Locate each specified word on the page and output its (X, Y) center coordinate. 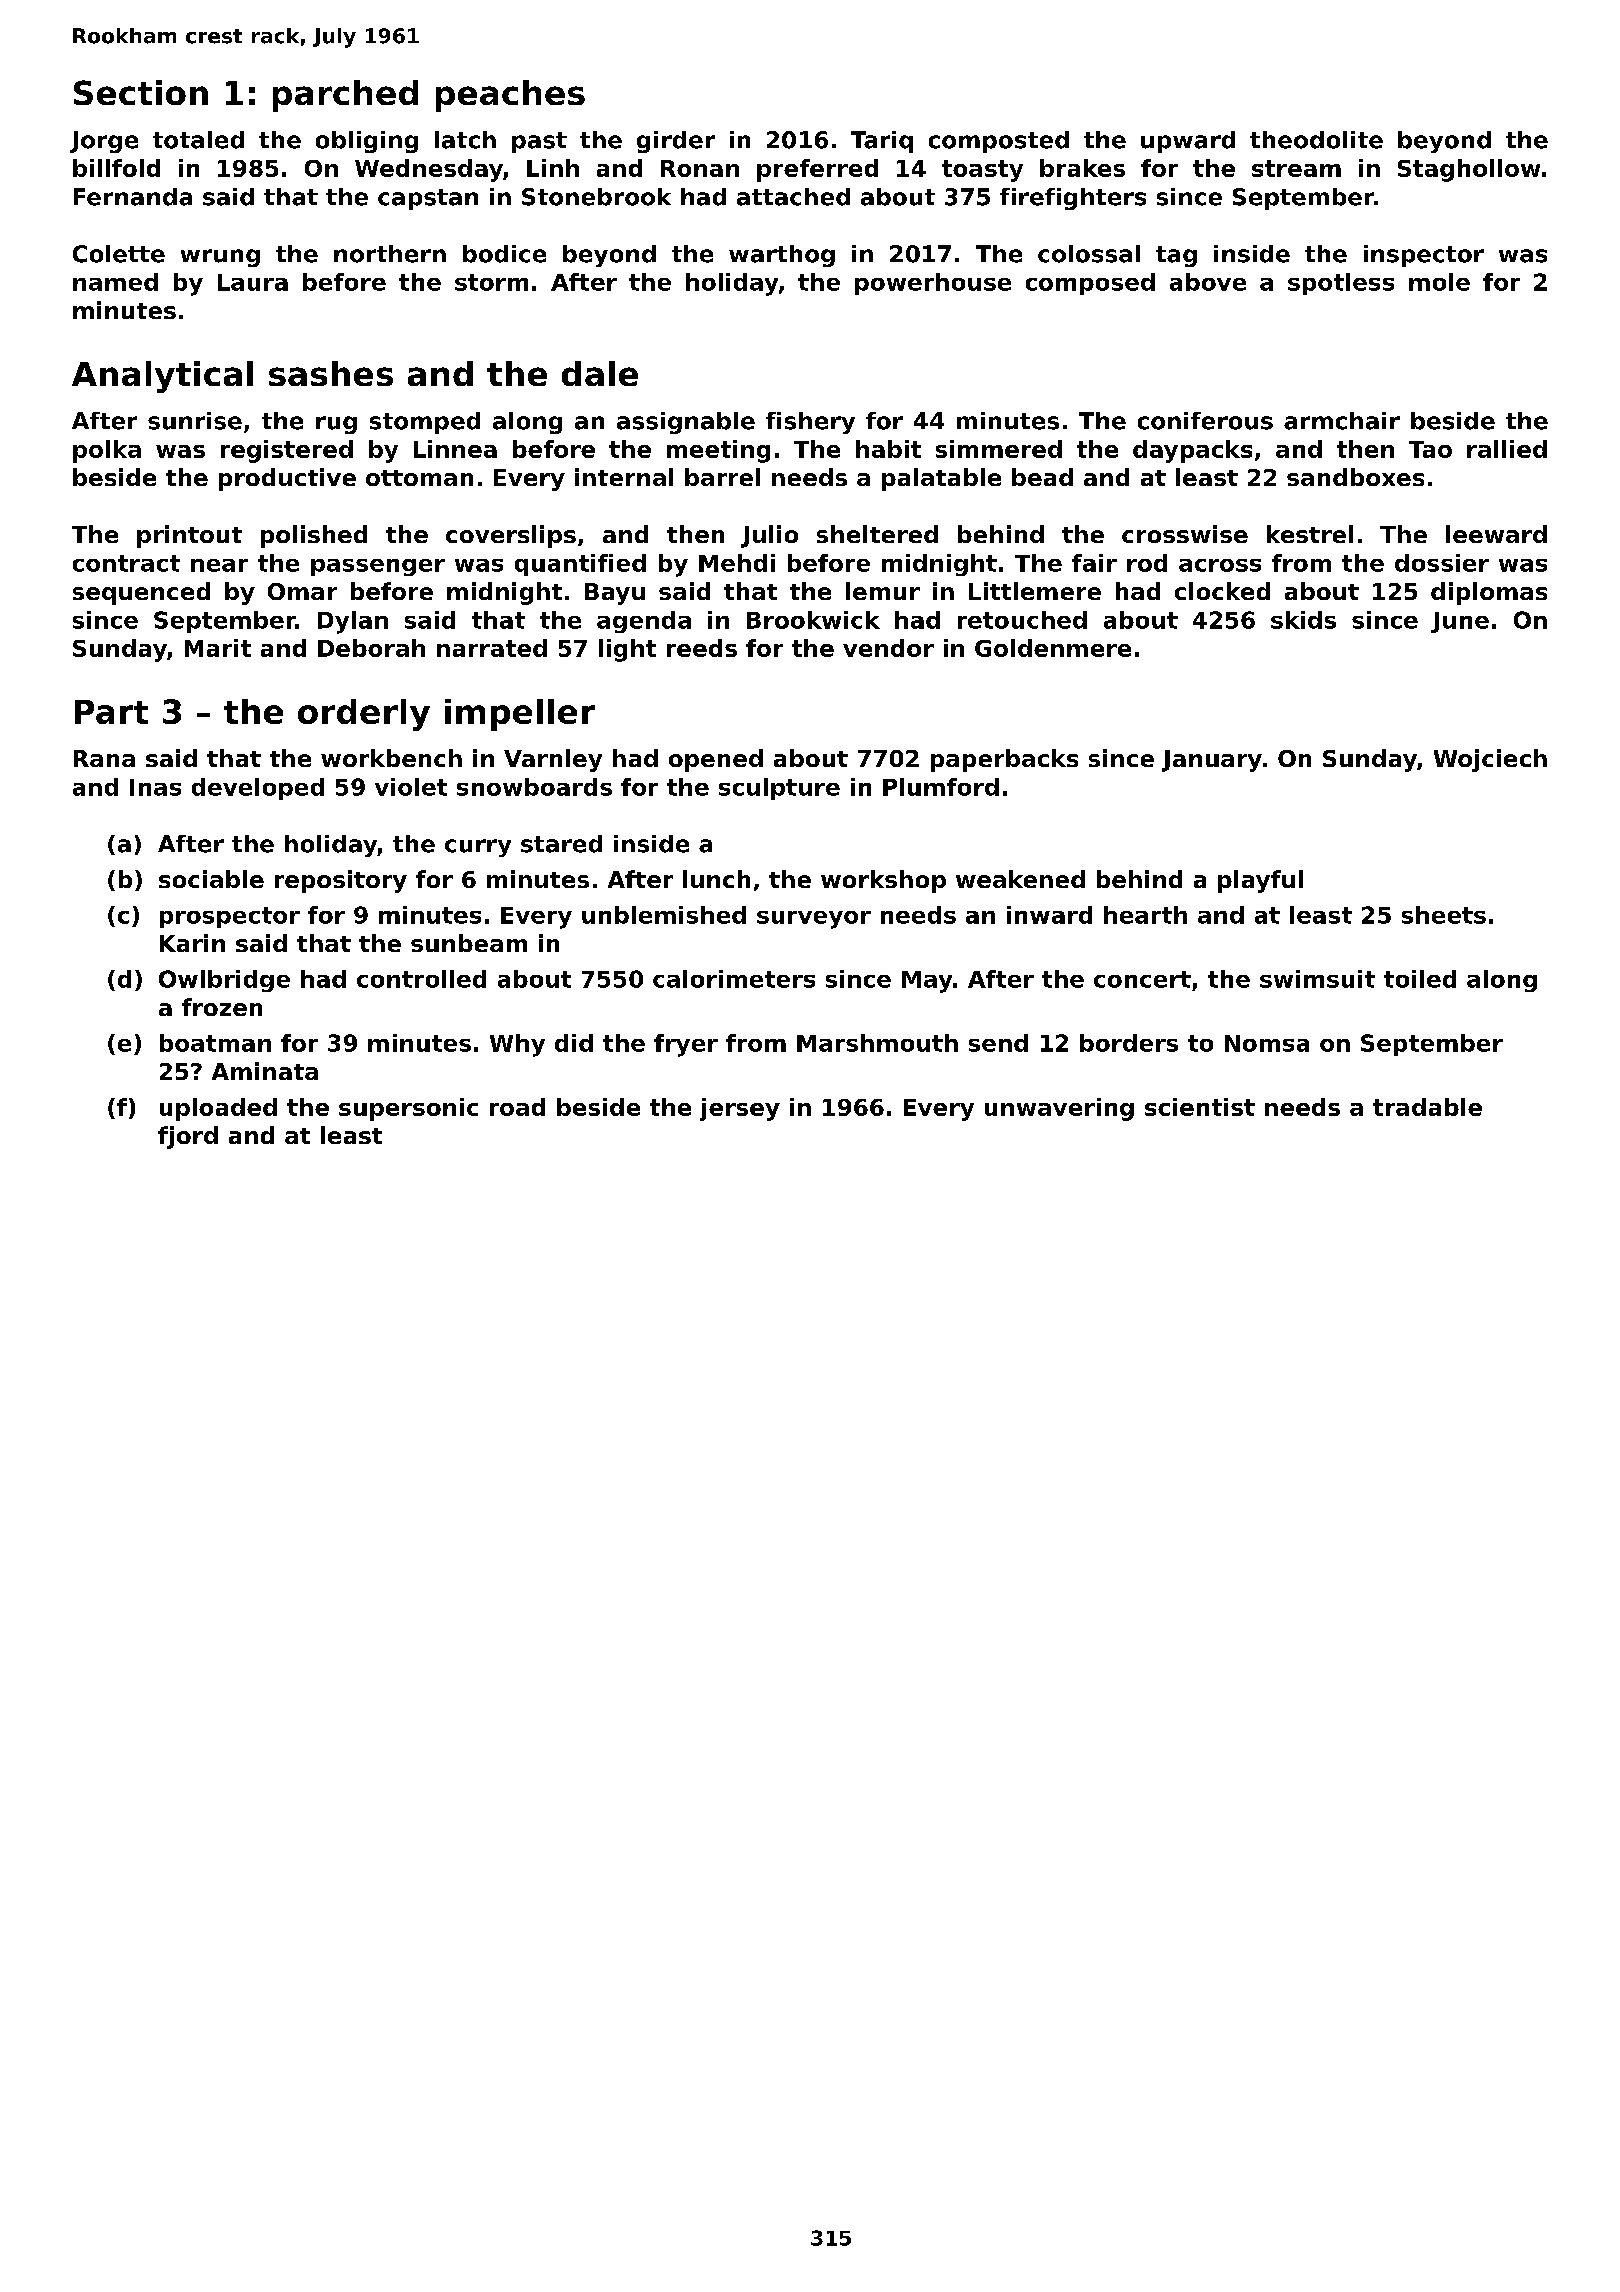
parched (345, 96)
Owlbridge (224, 981)
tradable (1427, 1107)
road (517, 1107)
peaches (510, 96)
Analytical (162, 377)
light (627, 650)
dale (600, 373)
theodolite (1316, 140)
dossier (1442, 563)
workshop (883, 881)
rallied (1507, 449)
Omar (302, 591)
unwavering (1059, 1109)
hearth (1145, 915)
